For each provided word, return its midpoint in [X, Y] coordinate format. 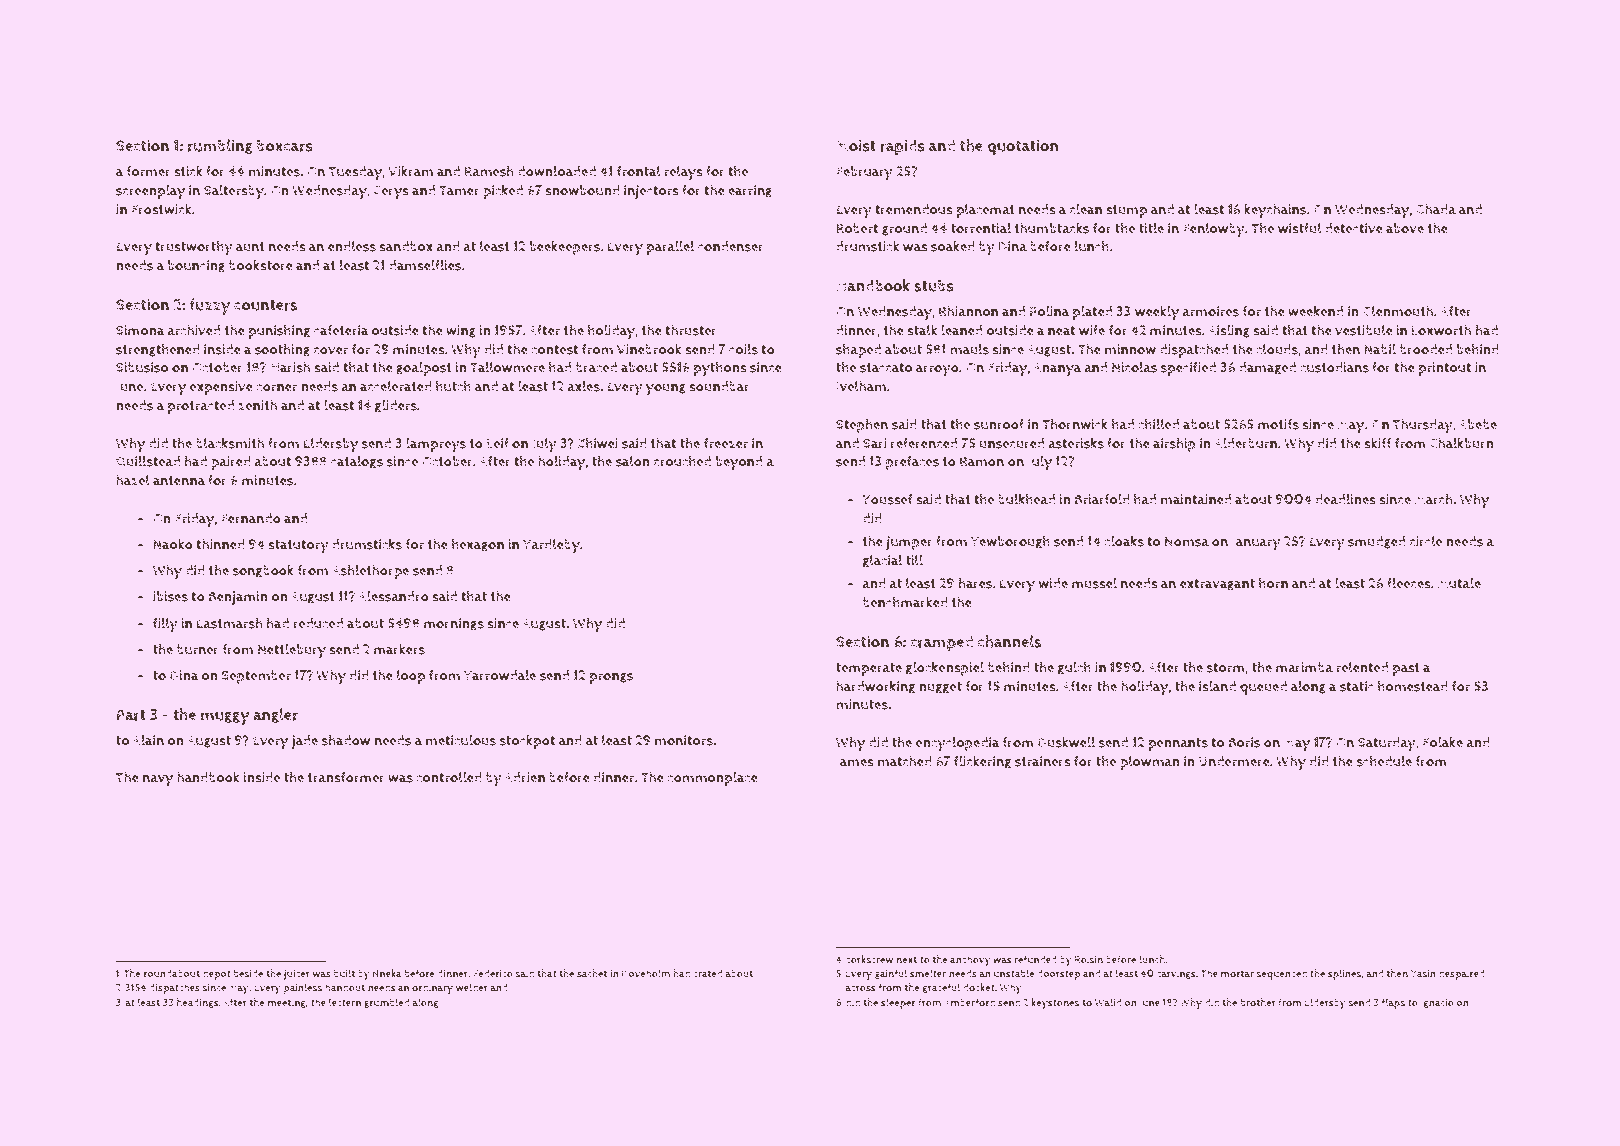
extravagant [1217, 585]
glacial [882, 561]
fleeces [1409, 583]
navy [158, 781]
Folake [1443, 742]
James [855, 762]
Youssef [887, 499]
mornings [454, 624]
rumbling [220, 146]
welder [472, 987]
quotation [1022, 148]
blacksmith [230, 443]
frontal [639, 171]
